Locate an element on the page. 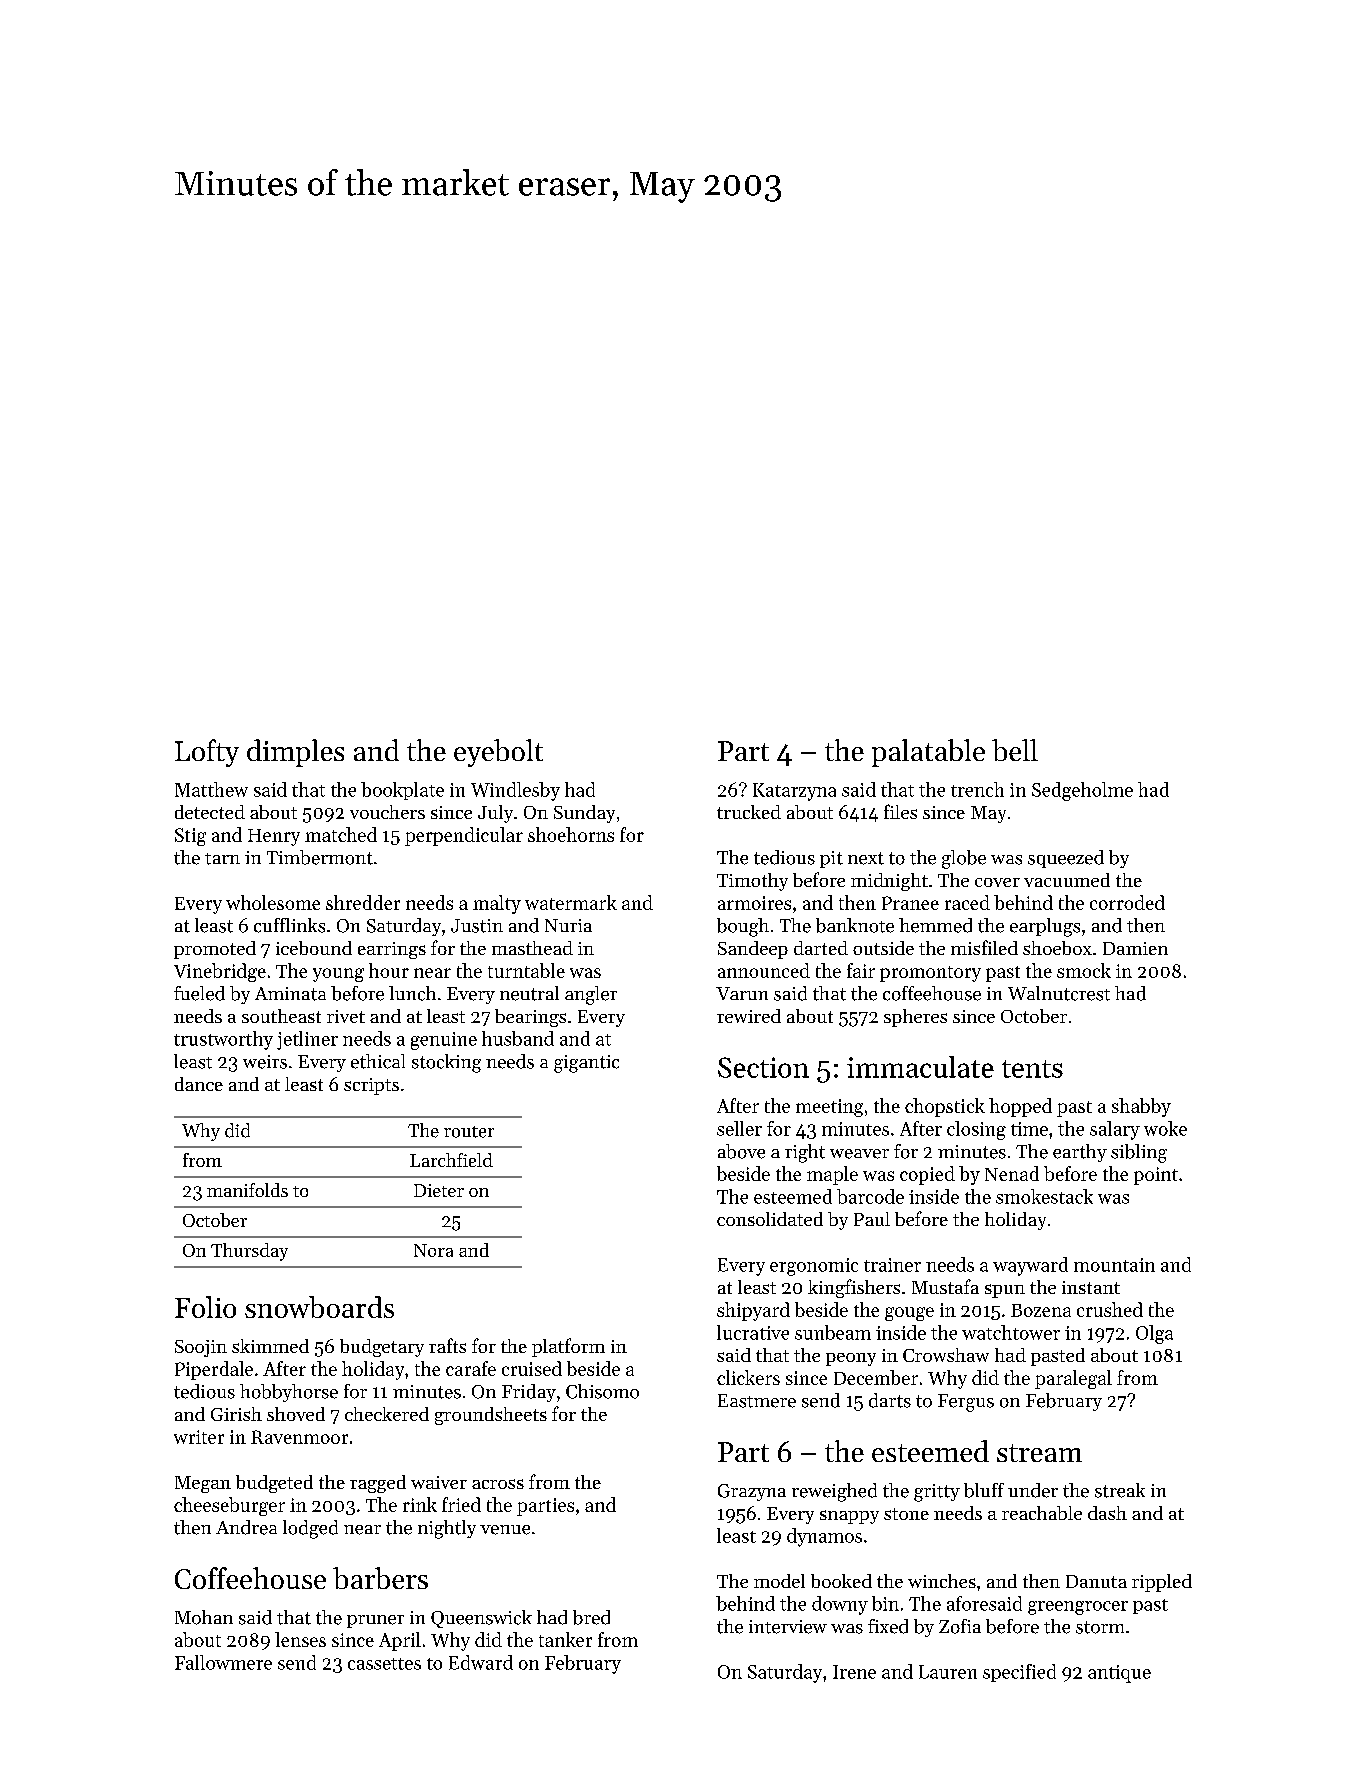  Mohan is located at coordinates (204, 1617).
